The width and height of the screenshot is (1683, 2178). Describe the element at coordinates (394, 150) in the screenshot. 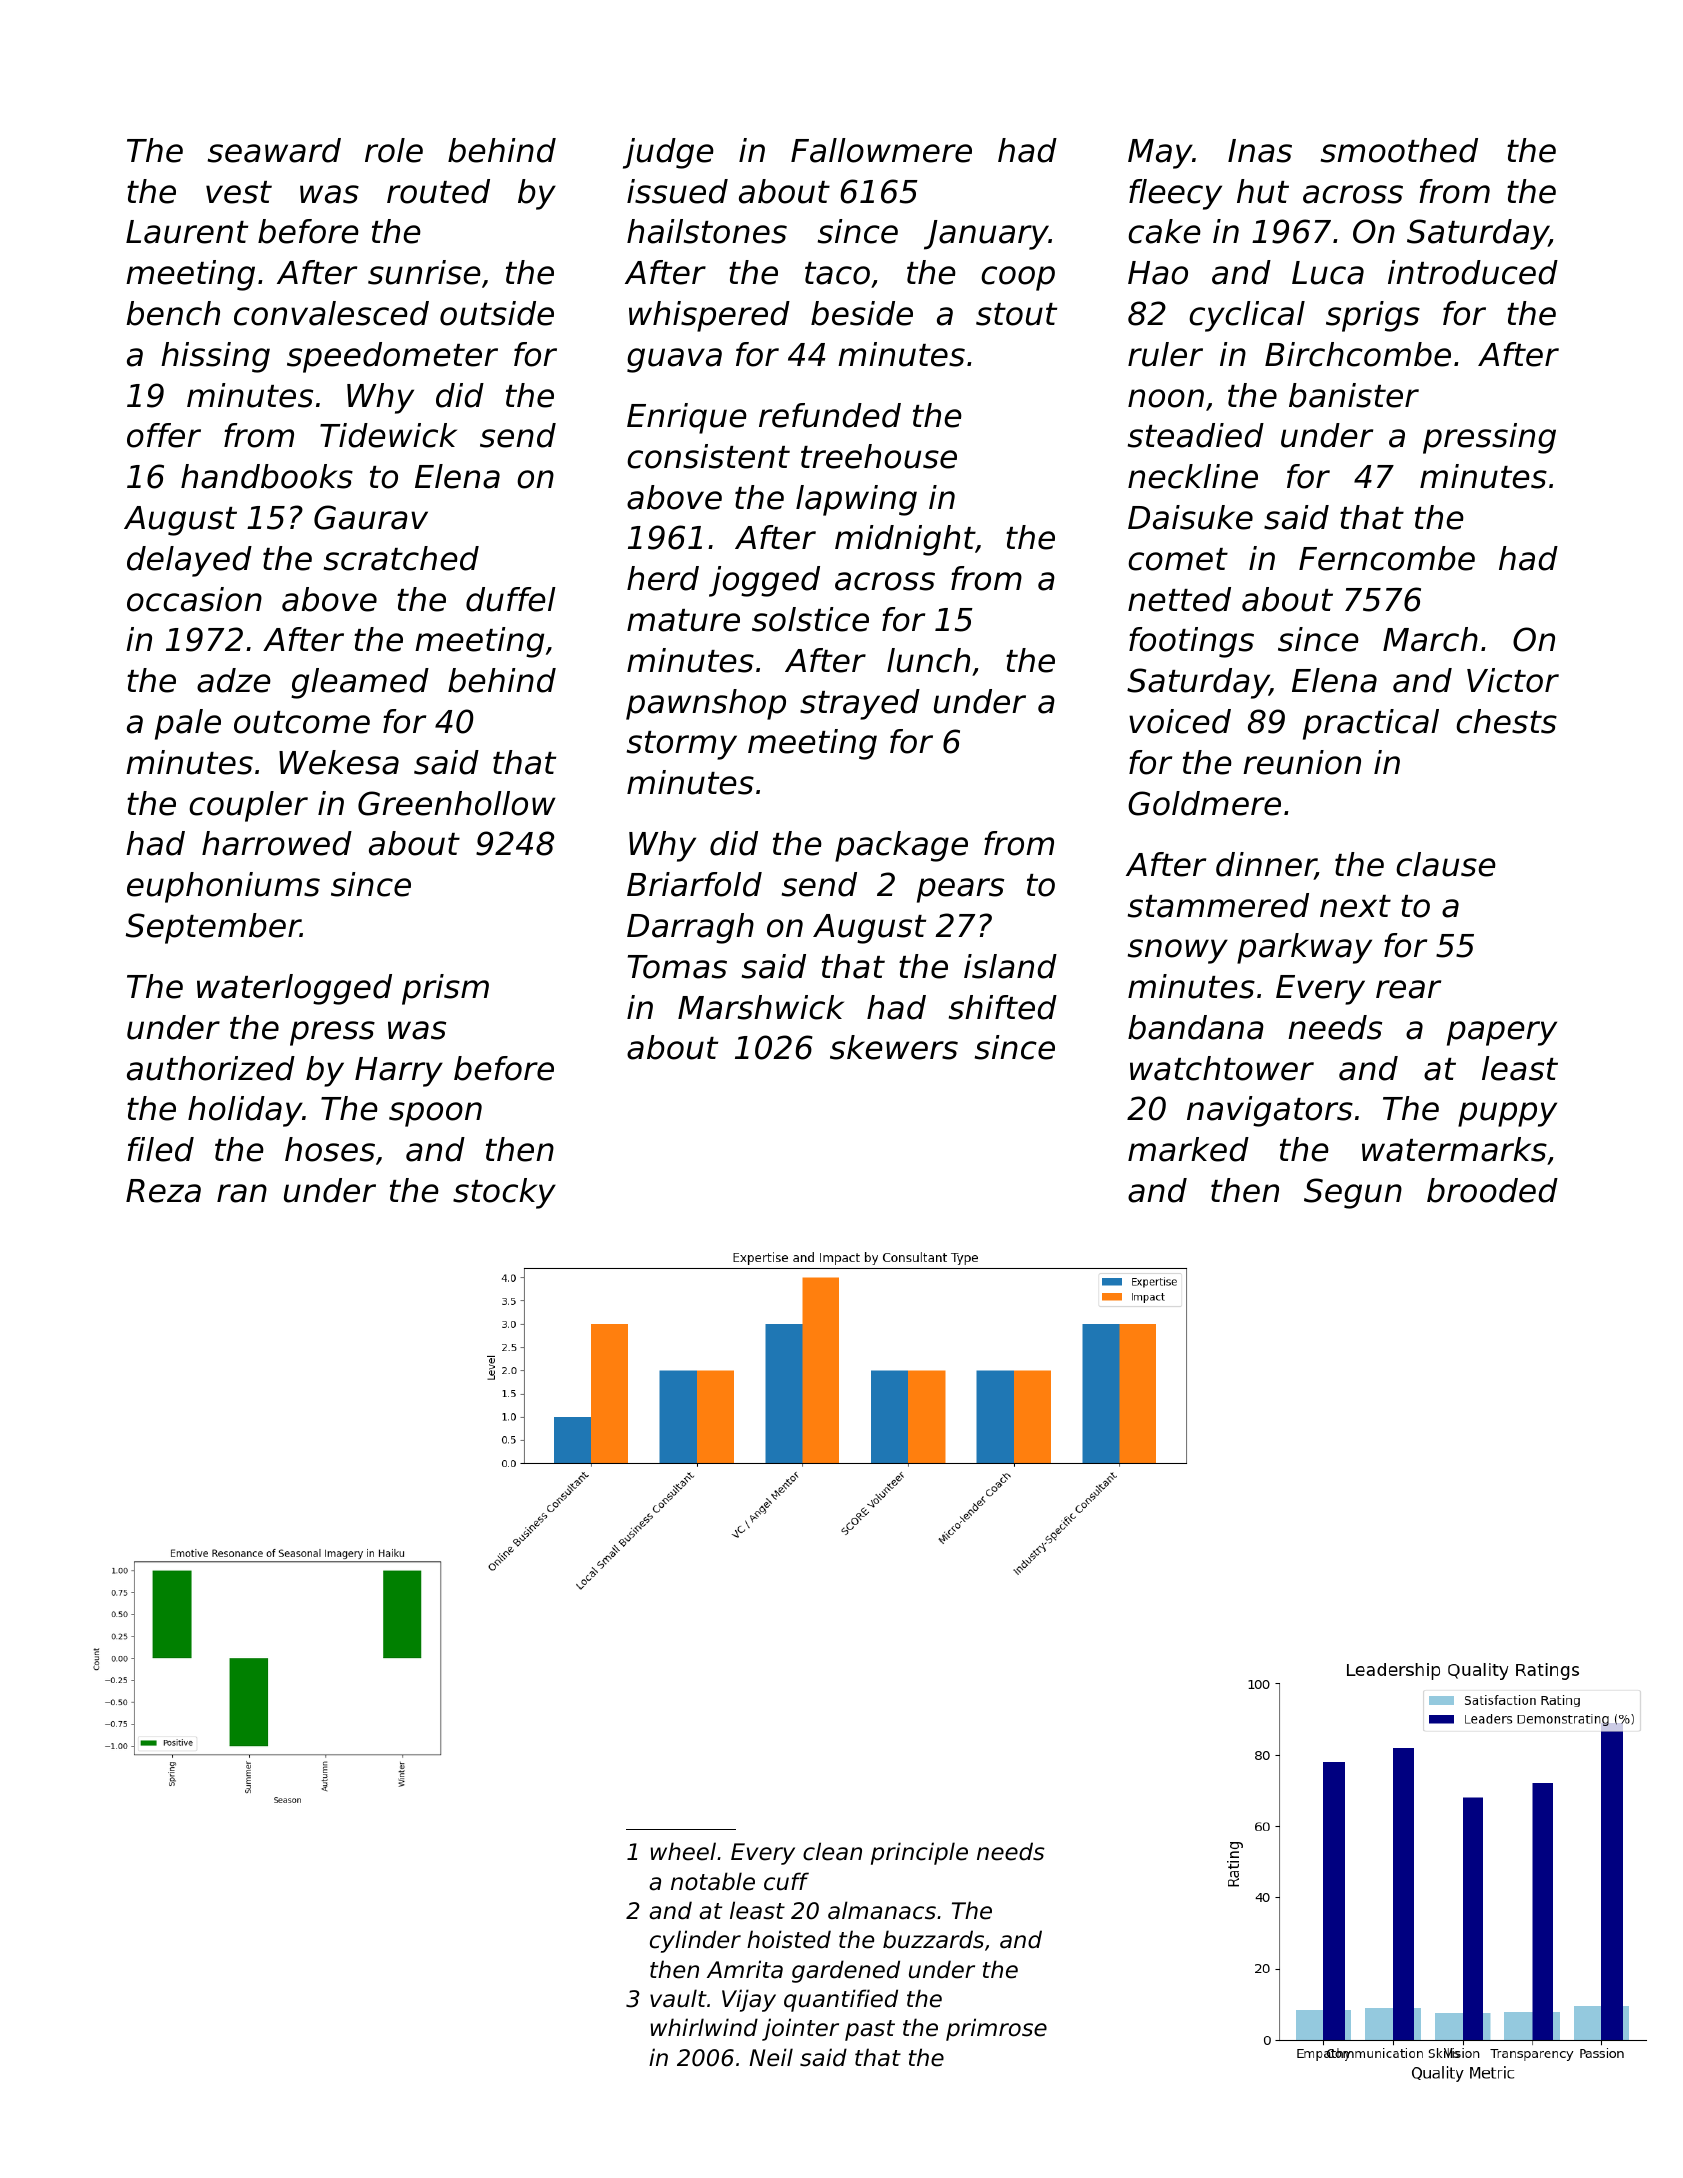

I see `role` at that location.
